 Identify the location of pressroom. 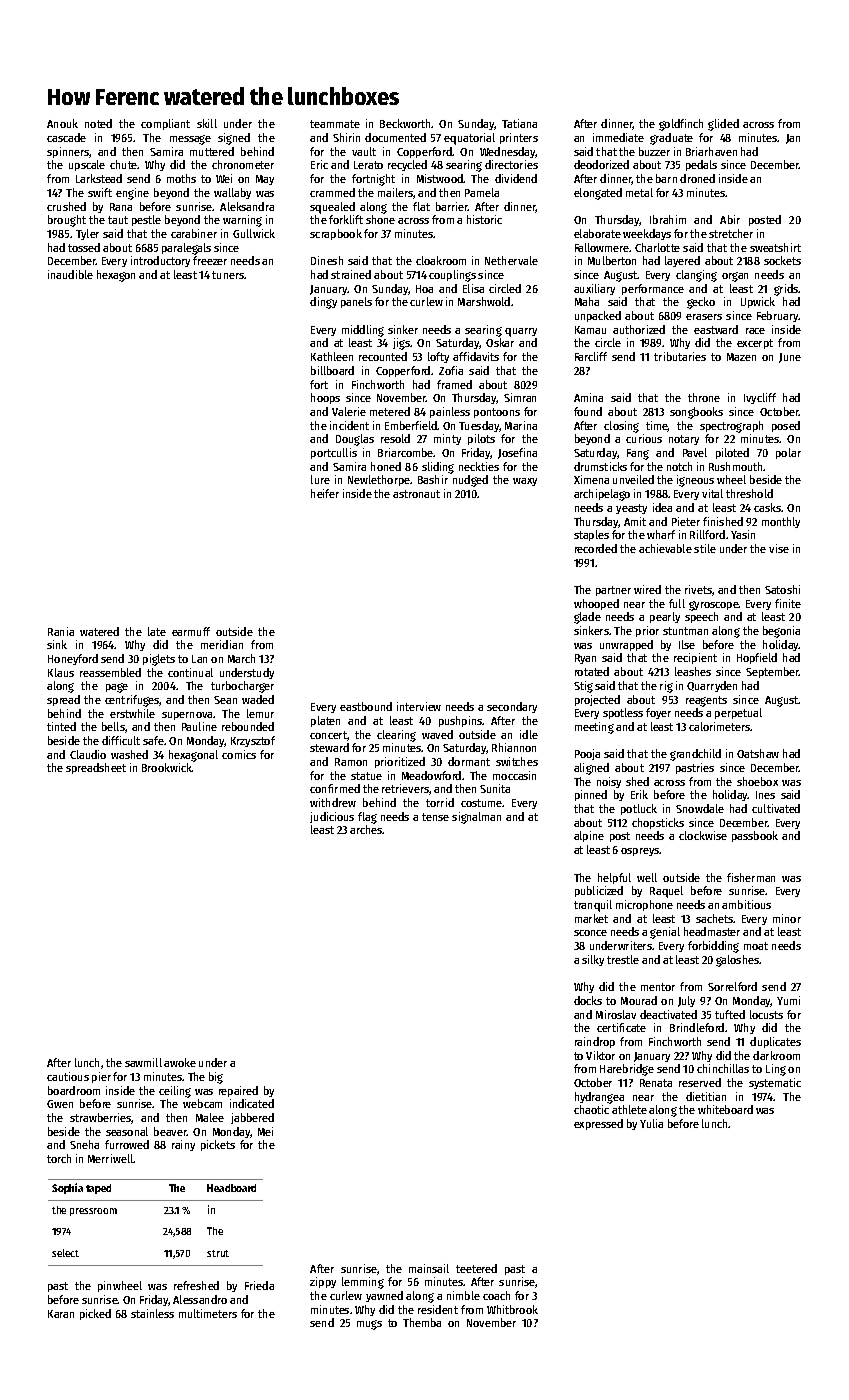
(93, 1212).
